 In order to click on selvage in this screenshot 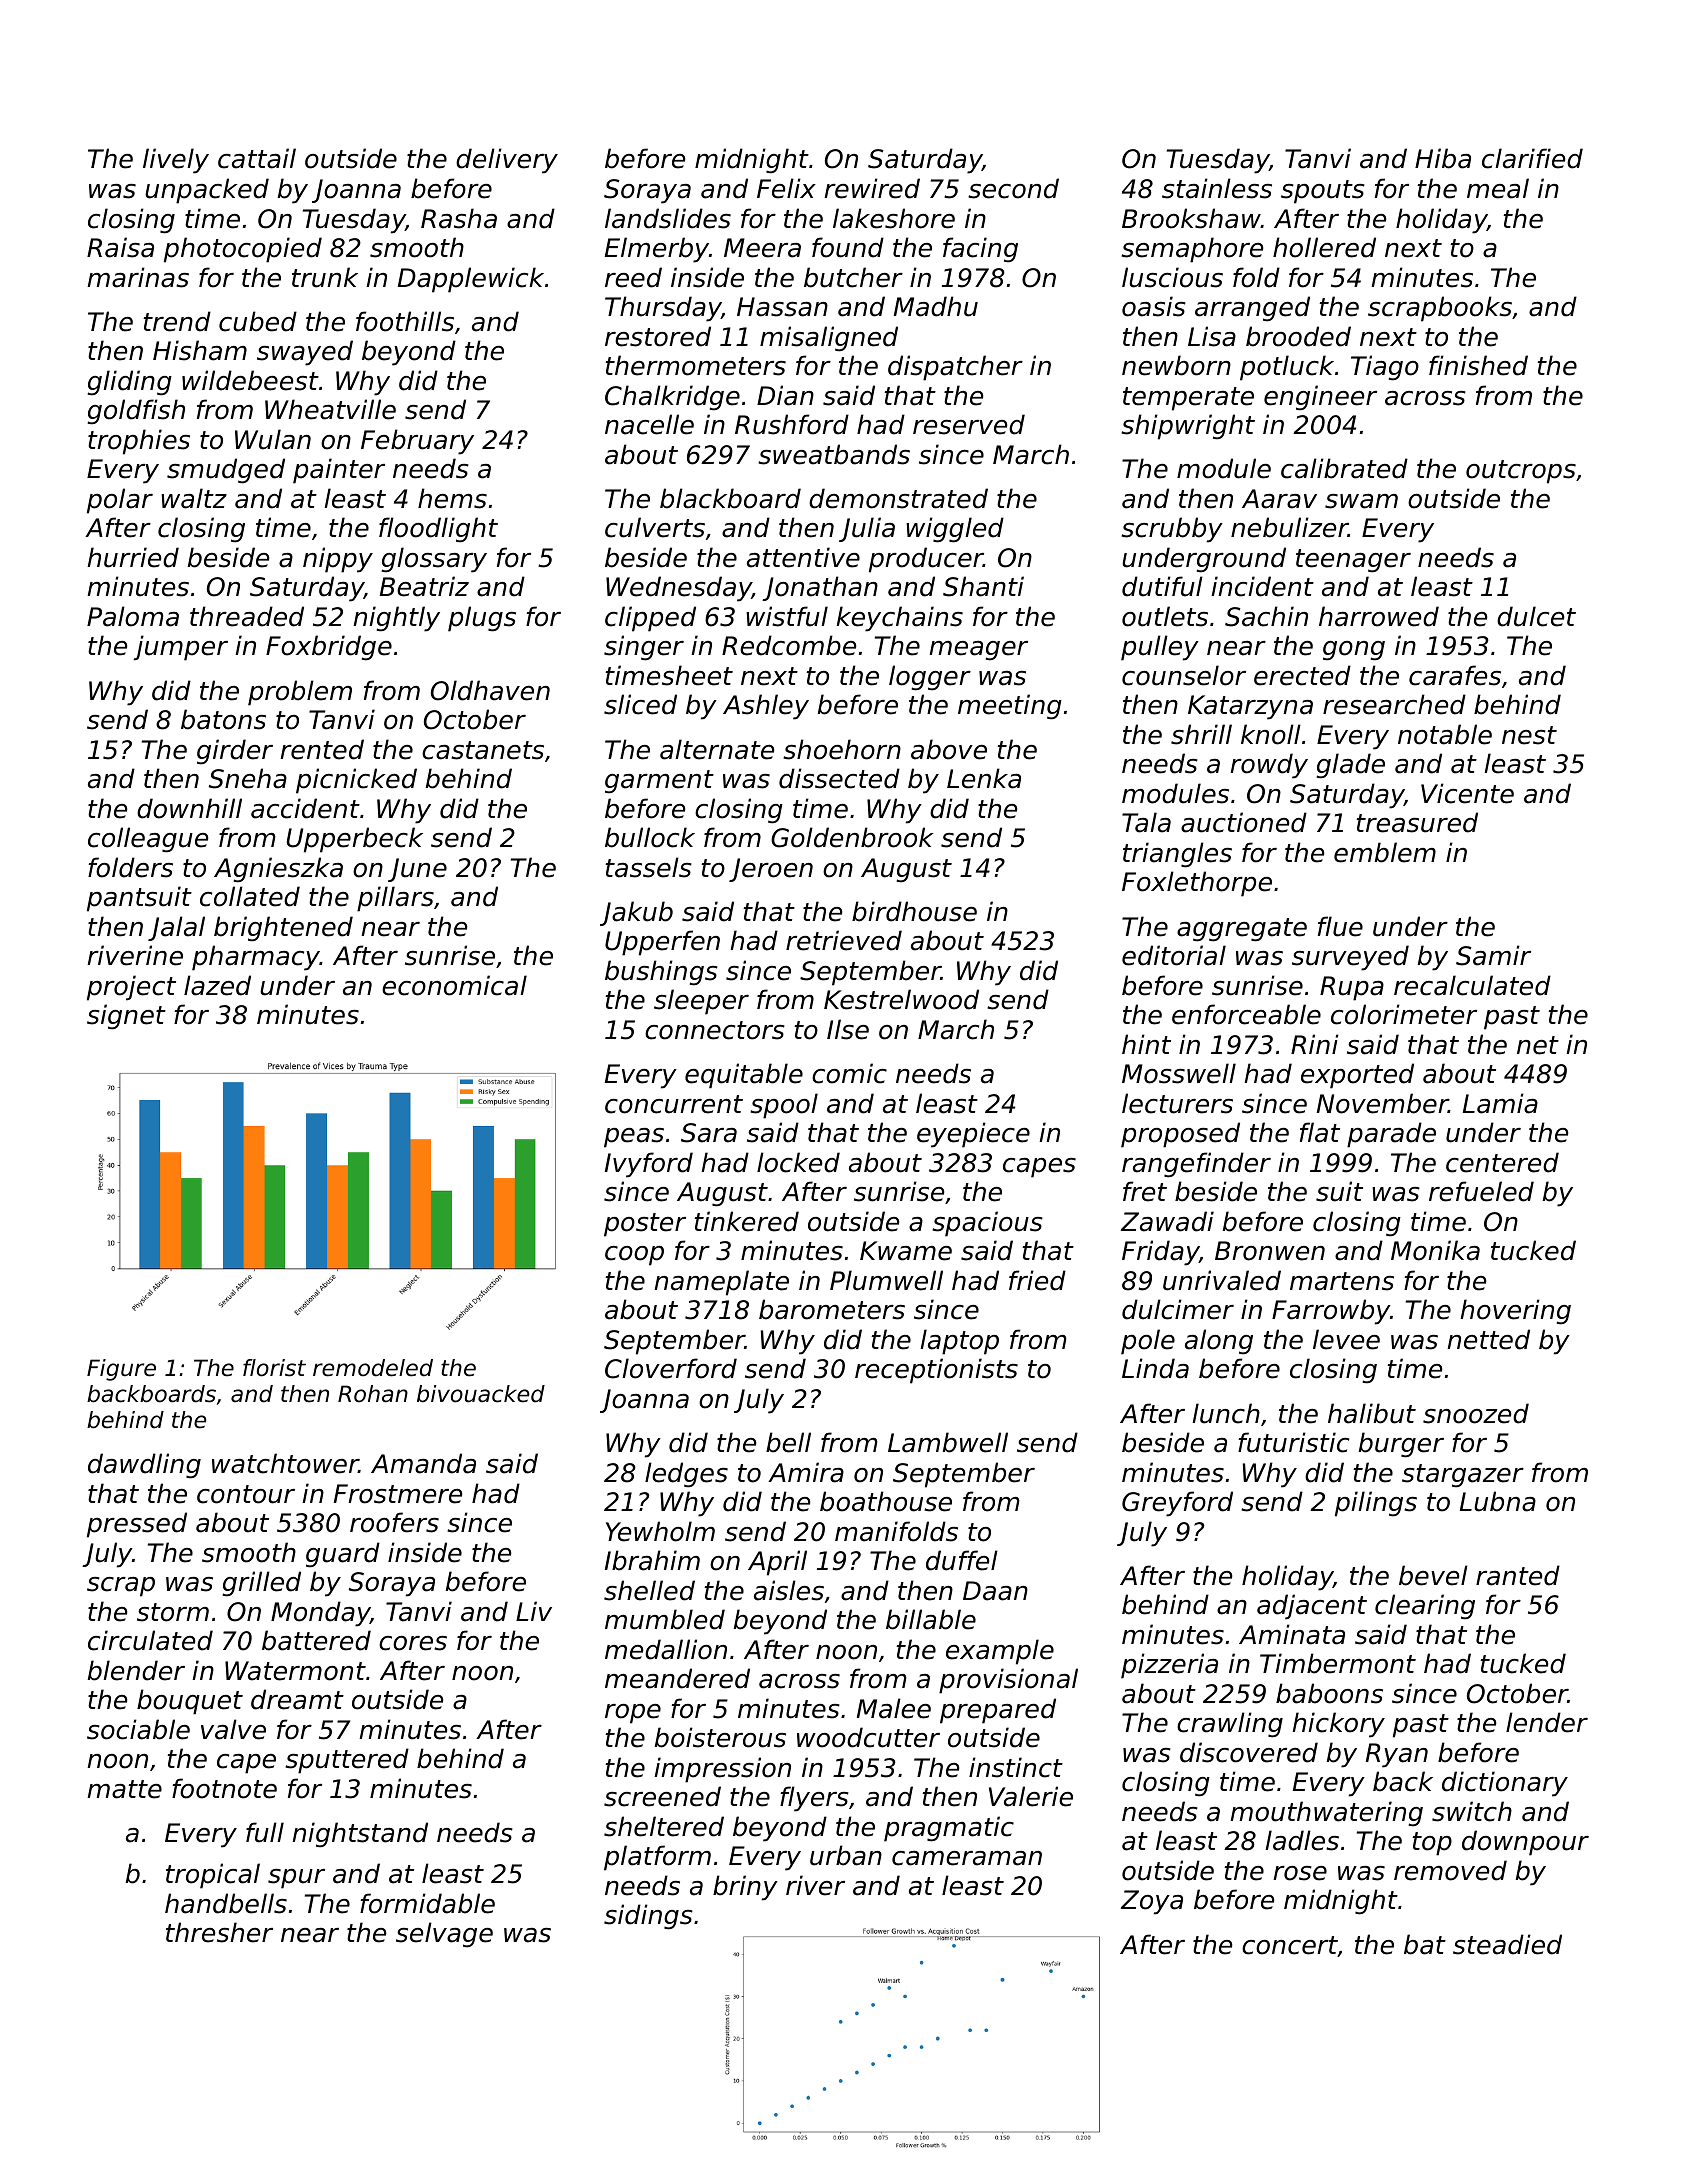, I will do `click(444, 1935)`.
